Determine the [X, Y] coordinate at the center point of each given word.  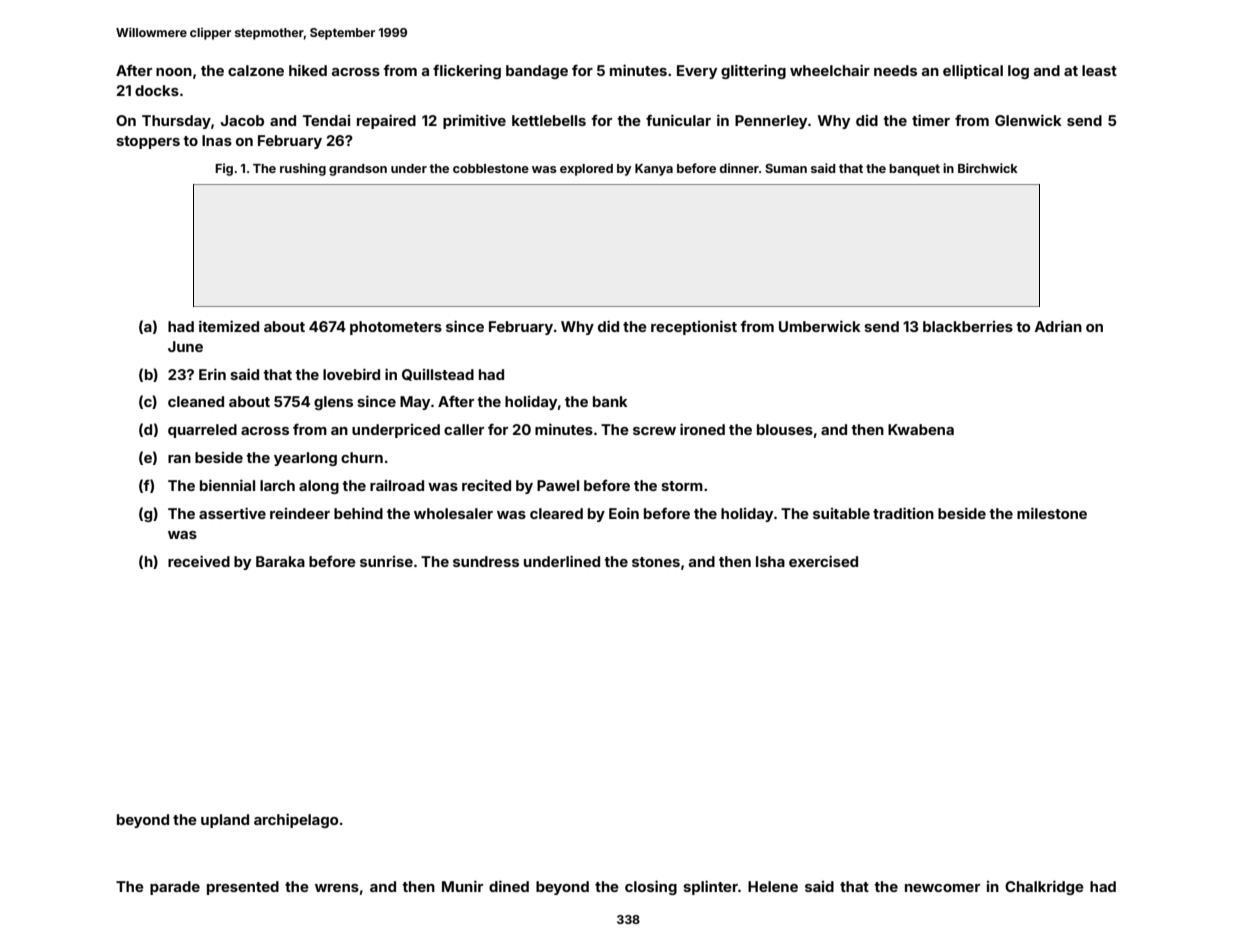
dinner [739, 168]
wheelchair [830, 70]
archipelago [296, 820]
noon [174, 72]
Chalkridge [1044, 887]
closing [651, 887]
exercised [823, 561]
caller [464, 429]
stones [656, 562]
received [199, 561]
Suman [786, 168]
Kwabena [921, 429]
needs [895, 70]
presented [243, 888]
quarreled [202, 431]
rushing [303, 169]
